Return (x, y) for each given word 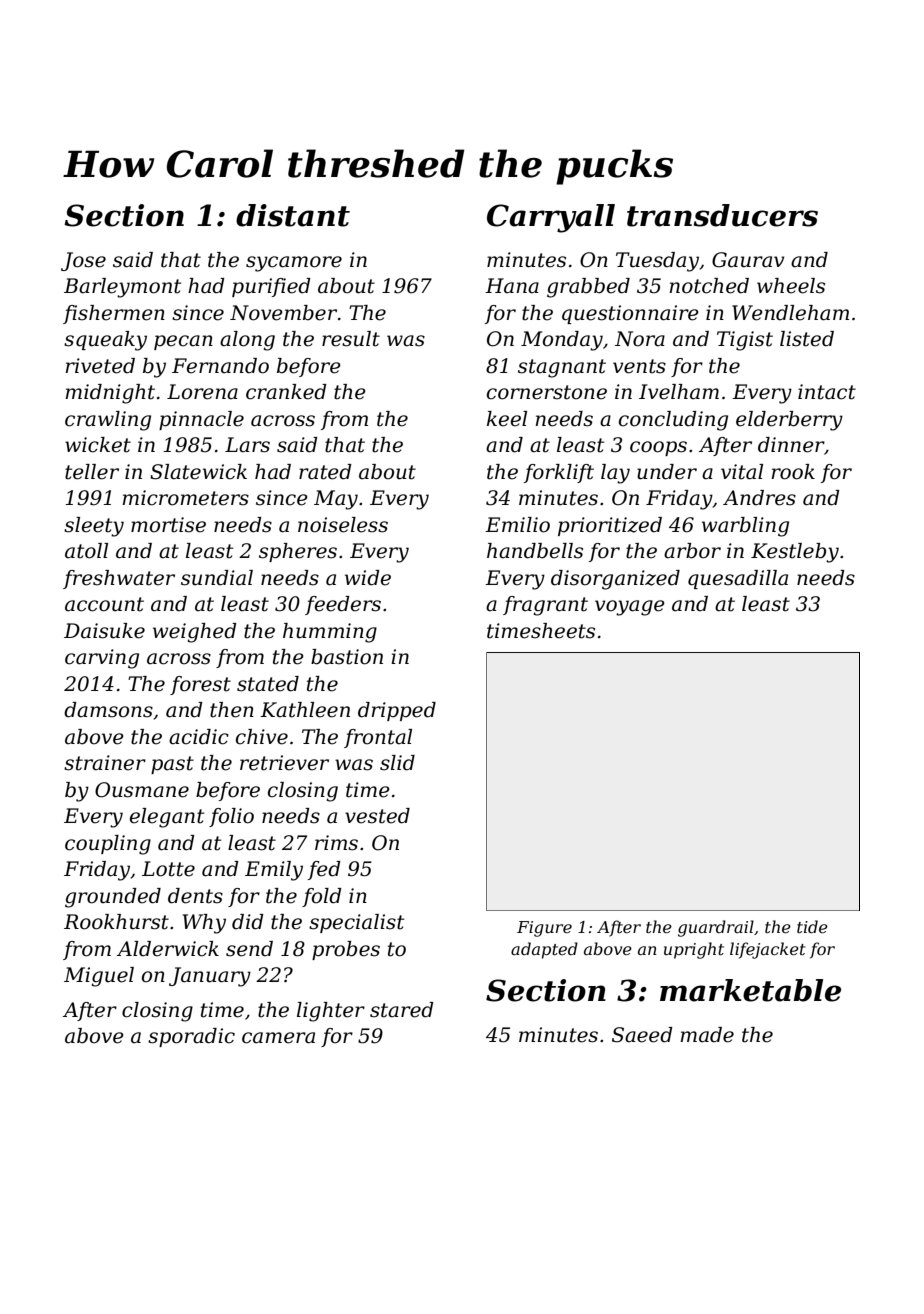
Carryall (551, 218)
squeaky (105, 341)
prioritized (610, 526)
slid (397, 763)
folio (231, 817)
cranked (286, 392)
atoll (86, 551)
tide (812, 926)
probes (346, 950)
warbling (745, 527)
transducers (722, 215)
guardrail (716, 928)
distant (293, 215)
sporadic (191, 1037)
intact (827, 392)
